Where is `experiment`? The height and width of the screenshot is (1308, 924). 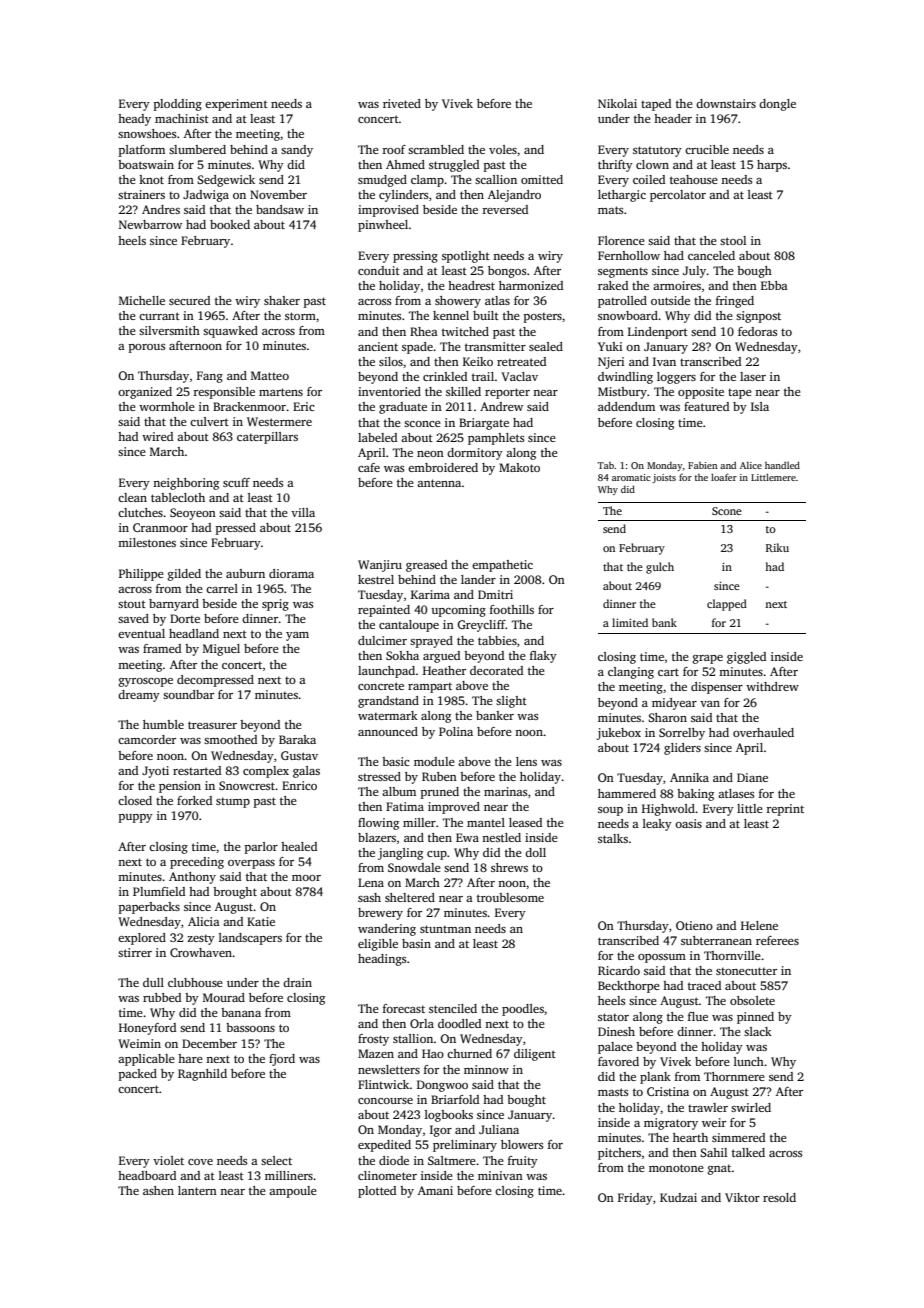 experiment is located at coordinates (236, 105).
